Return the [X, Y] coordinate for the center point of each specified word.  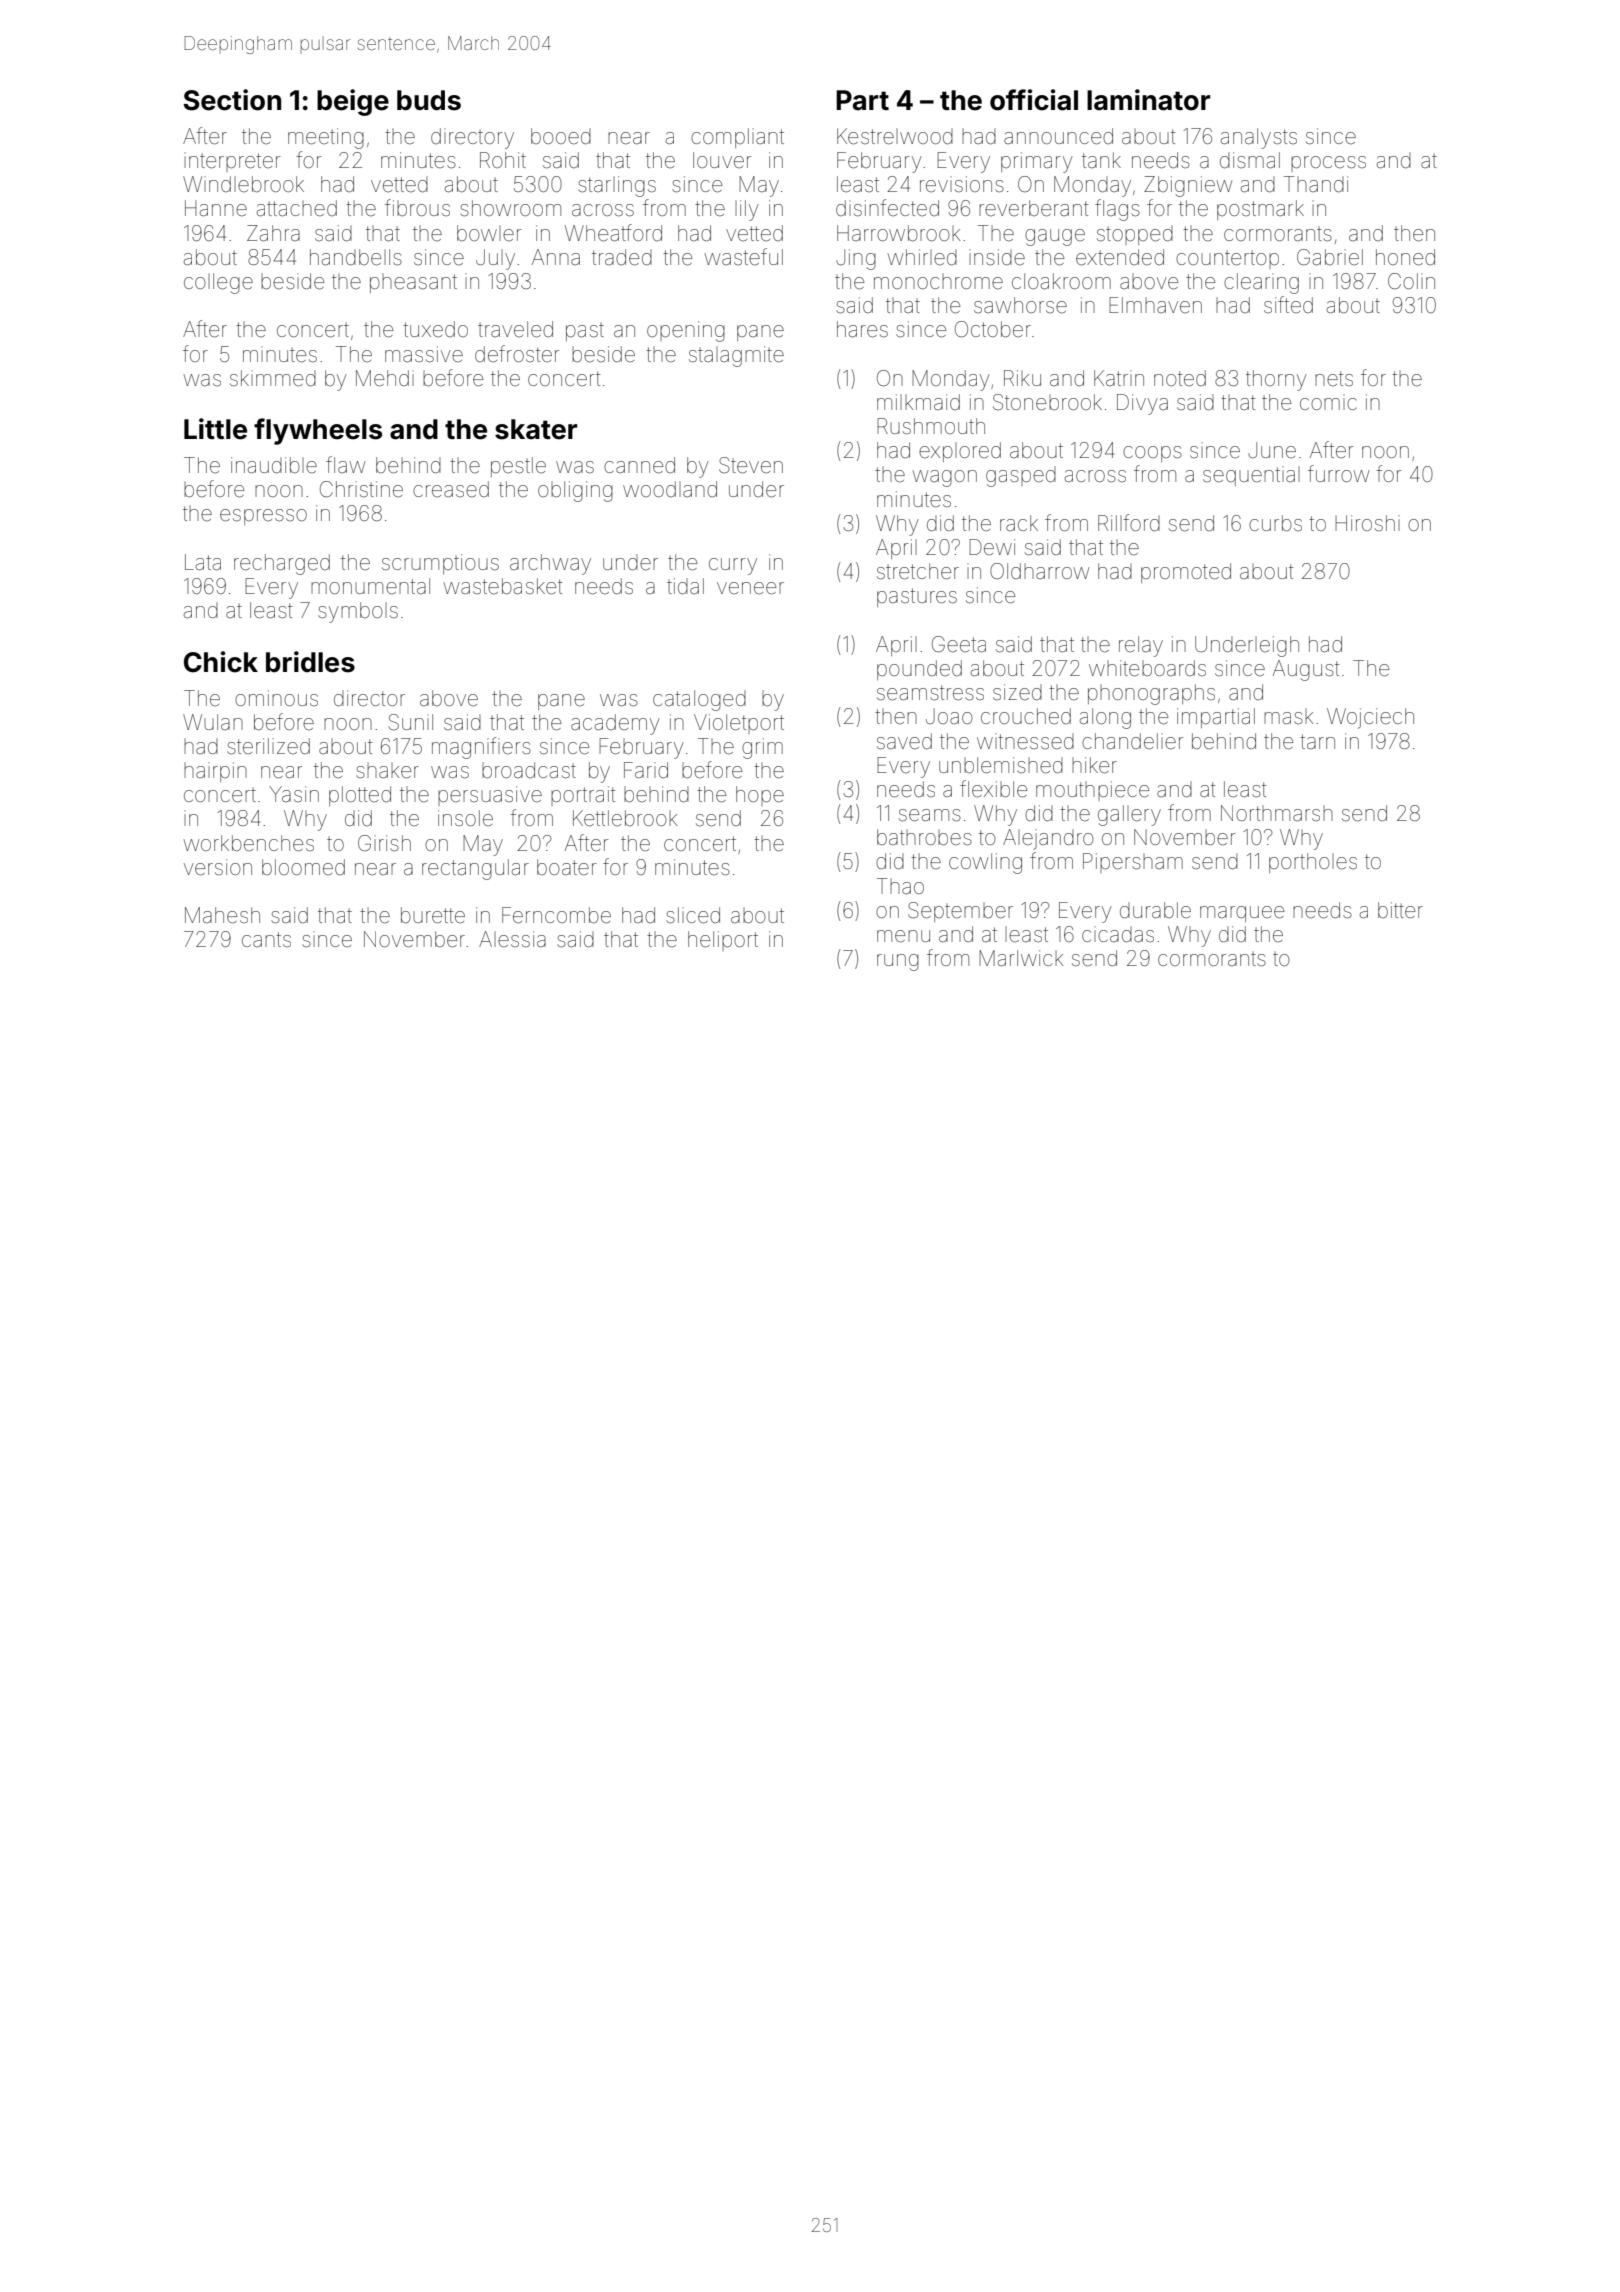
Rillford [1129, 522]
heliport [723, 941]
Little [215, 429]
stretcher [918, 571]
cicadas [1118, 934]
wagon [944, 478]
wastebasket [503, 586]
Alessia [512, 939]
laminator [1149, 100]
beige [353, 102]
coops [1152, 454]
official [1034, 100]
